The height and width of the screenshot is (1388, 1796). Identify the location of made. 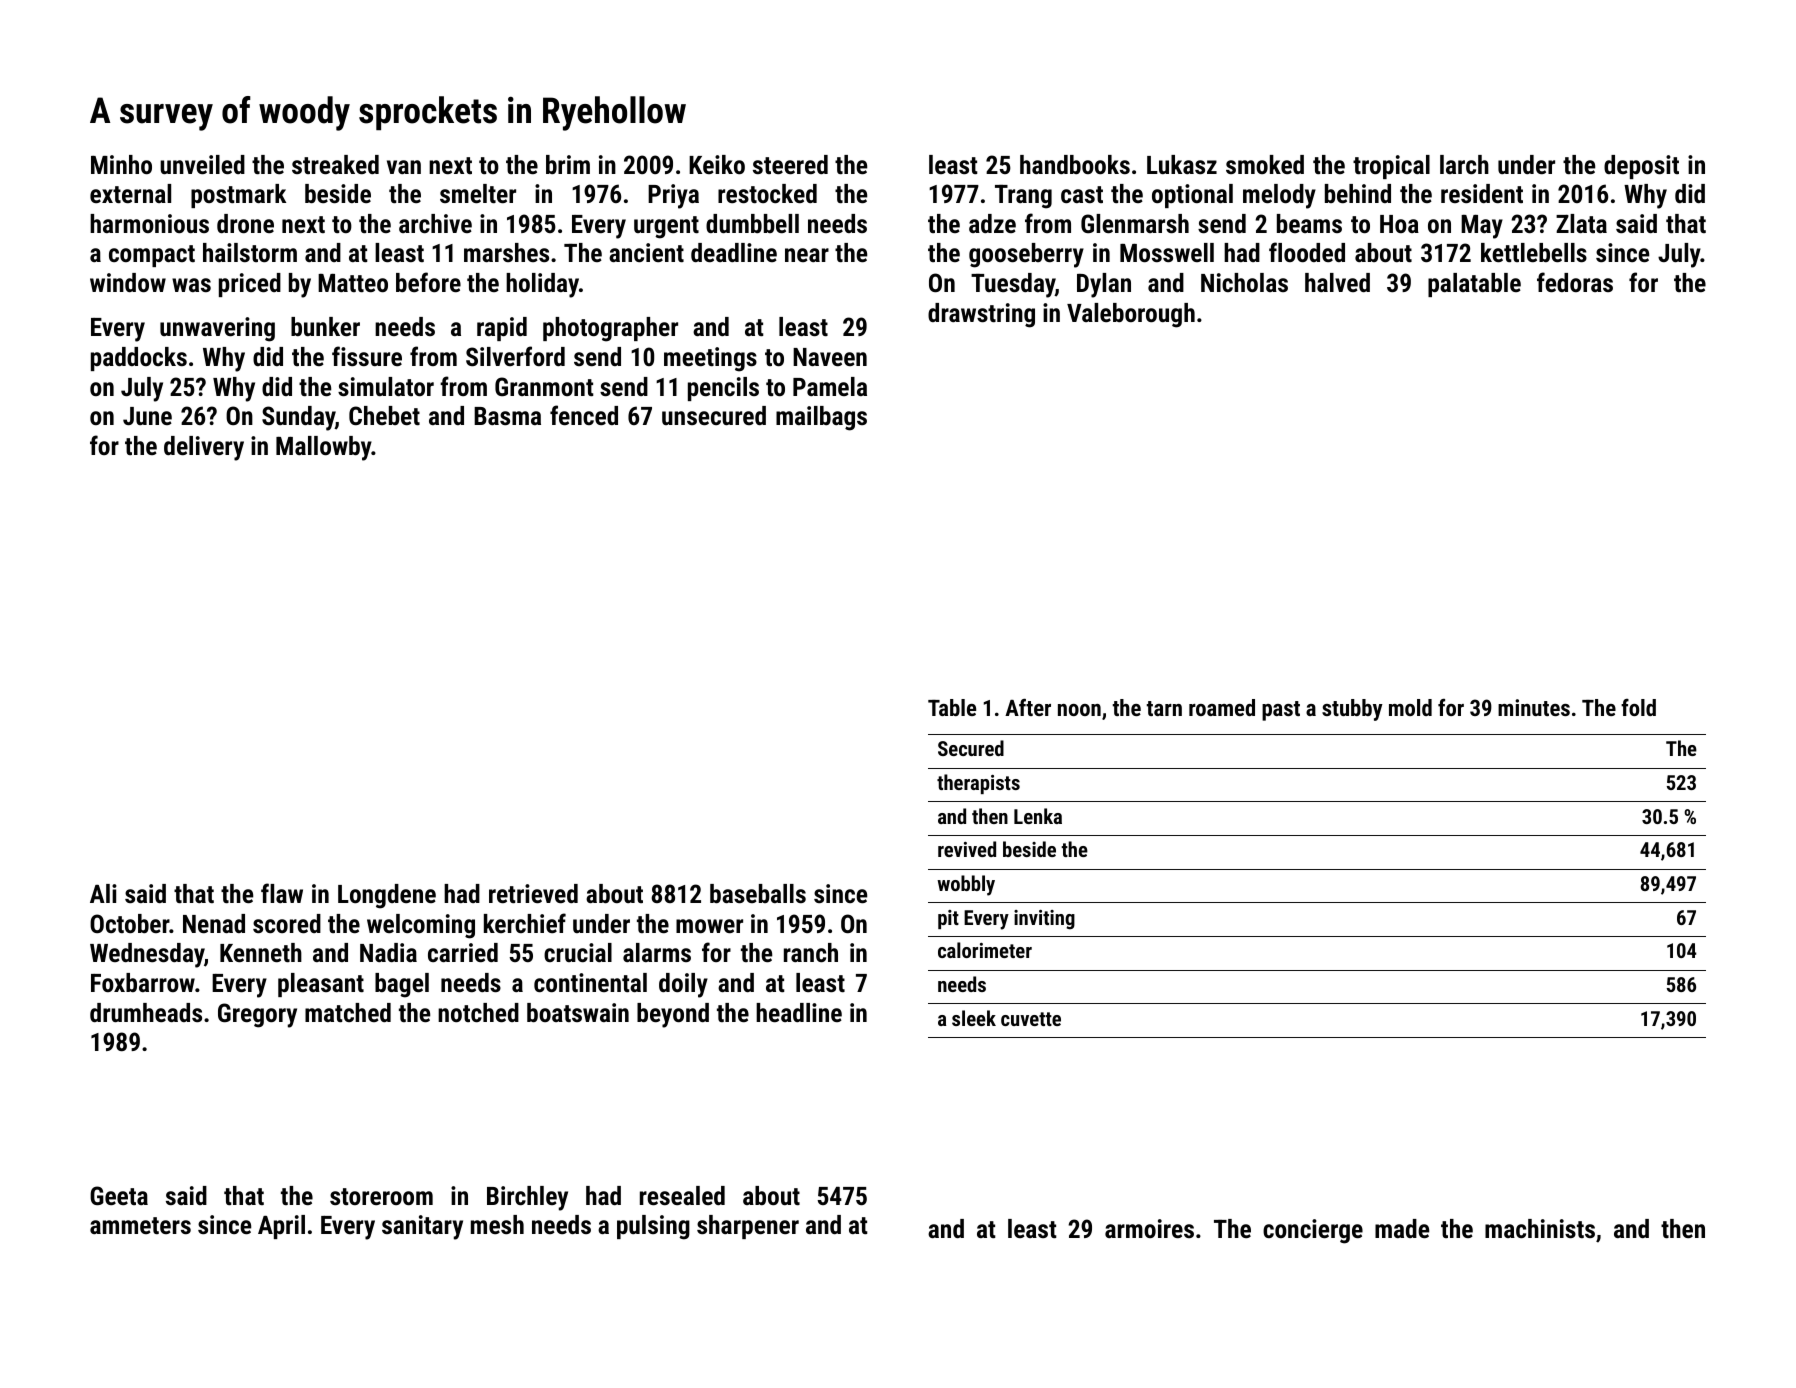
(1402, 1228).
